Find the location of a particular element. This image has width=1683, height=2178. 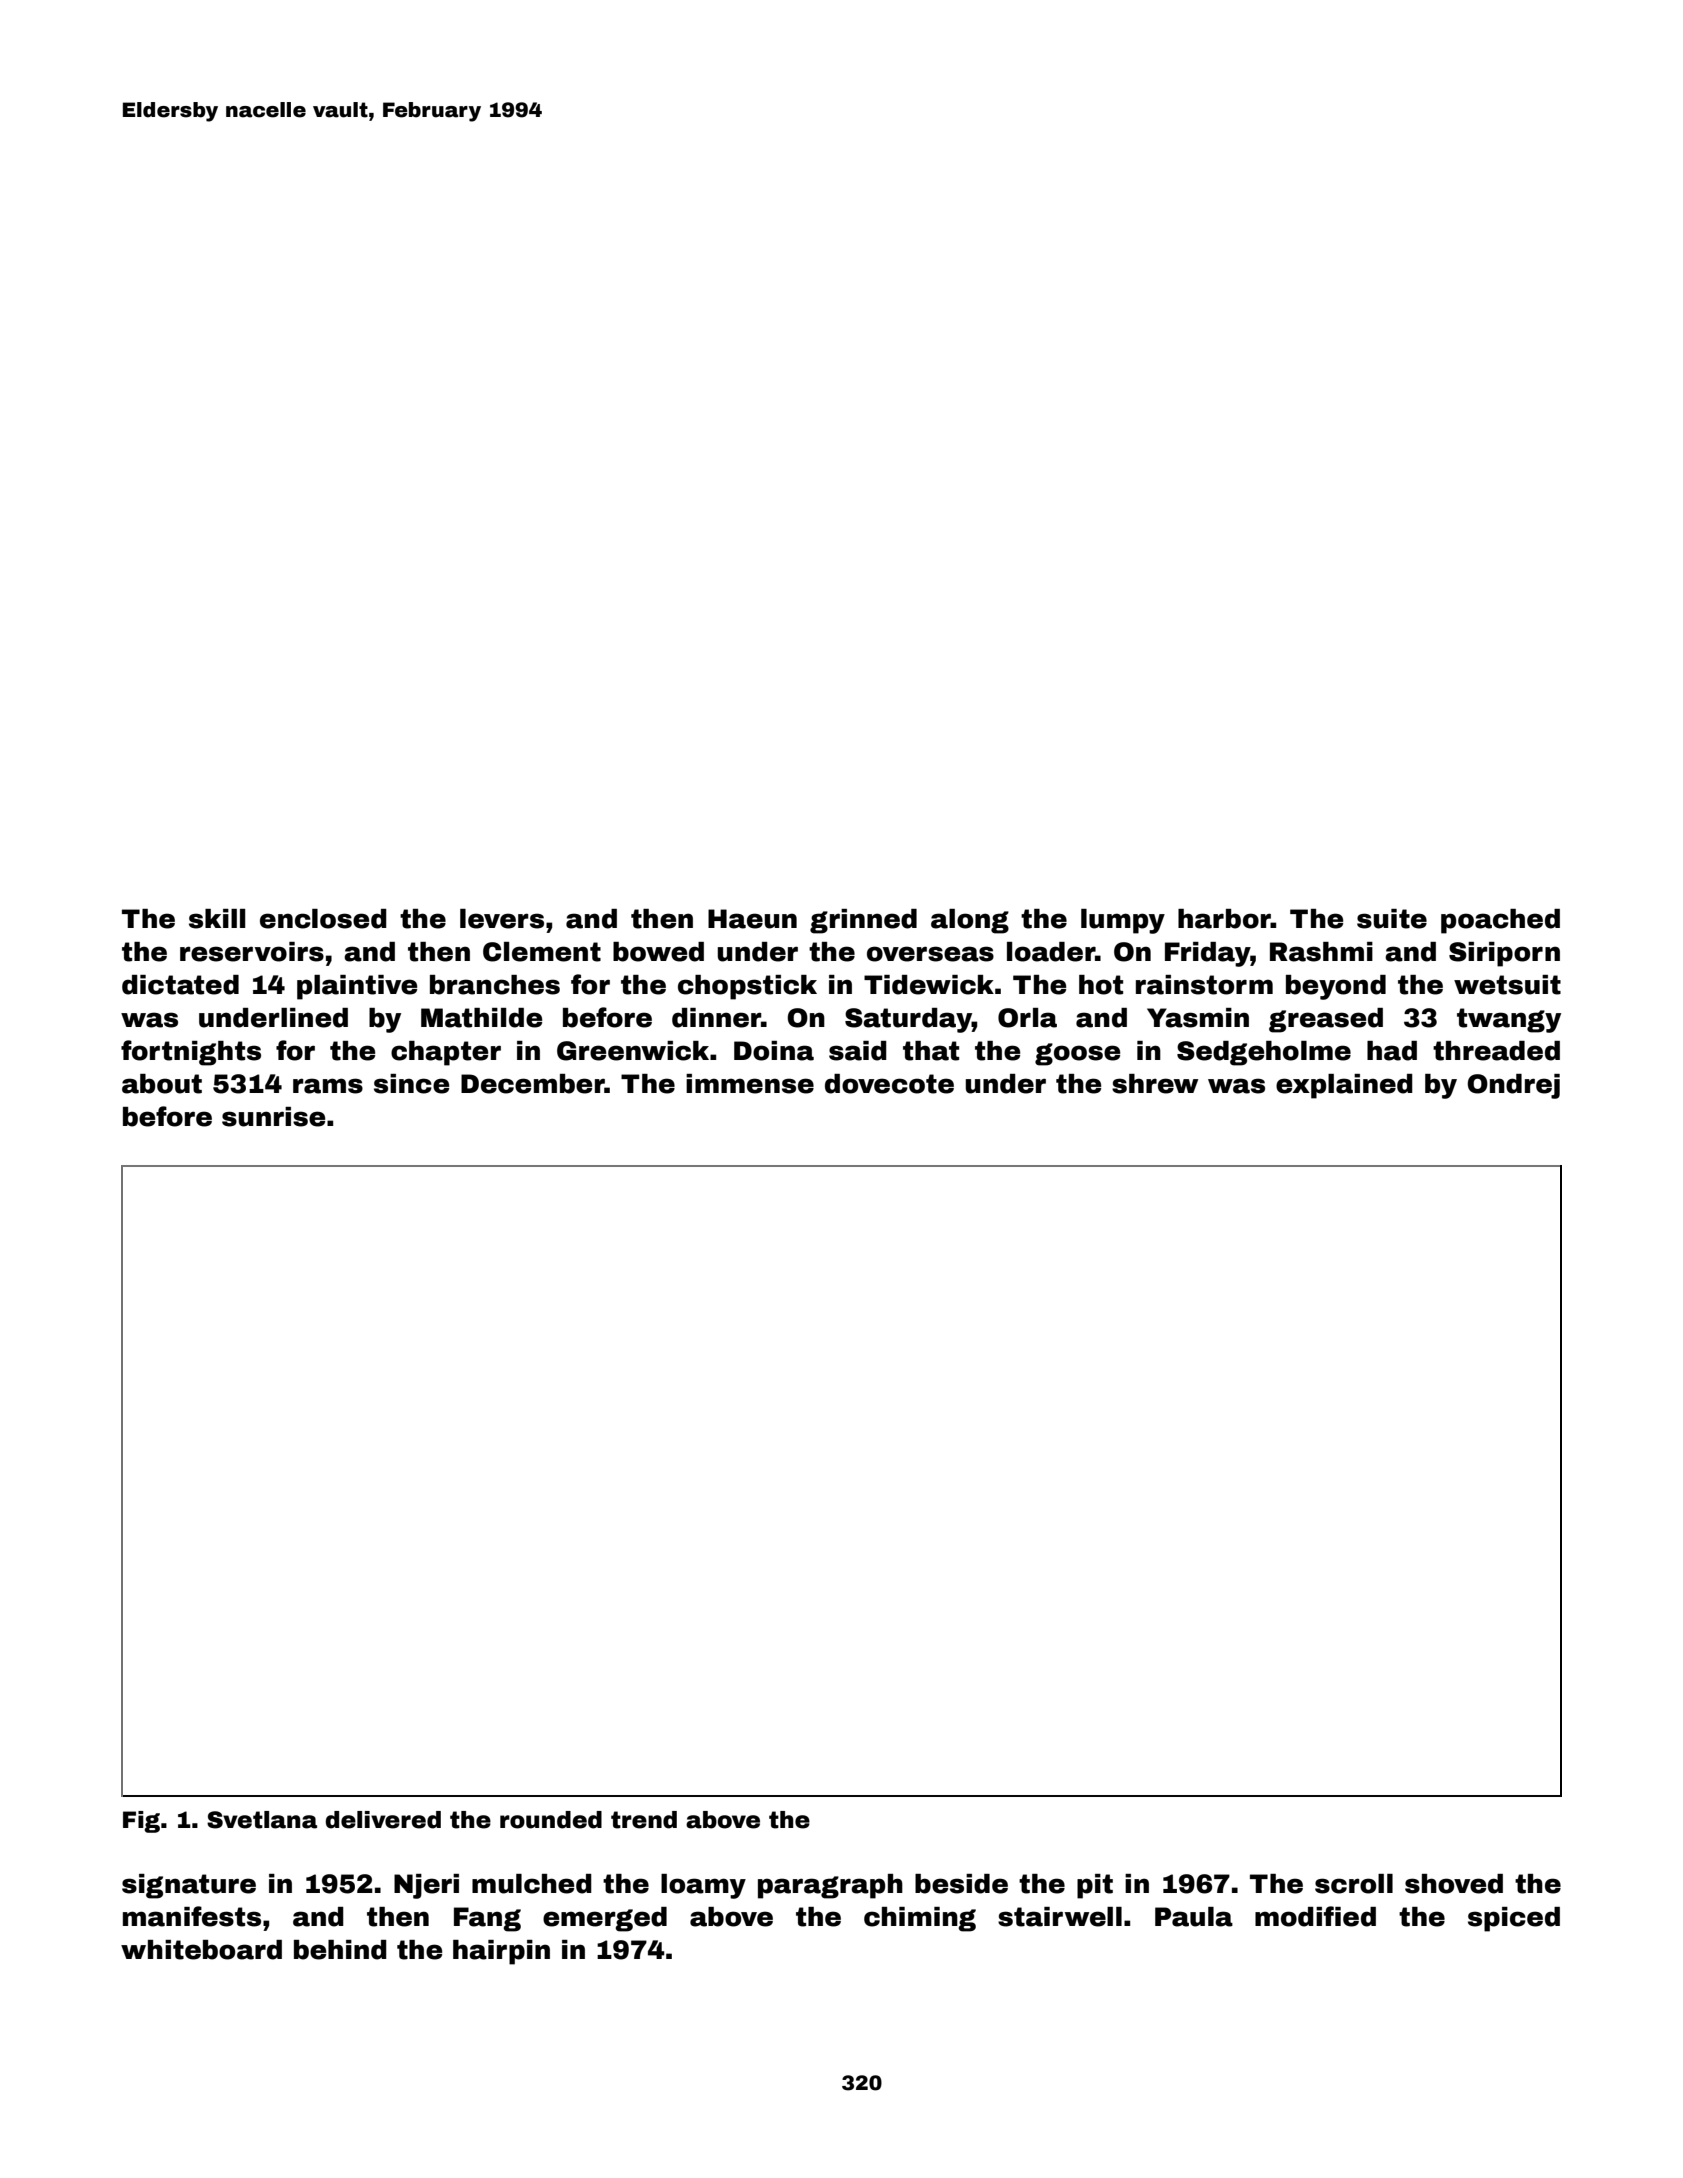

whiteboard is located at coordinates (201, 1950).
